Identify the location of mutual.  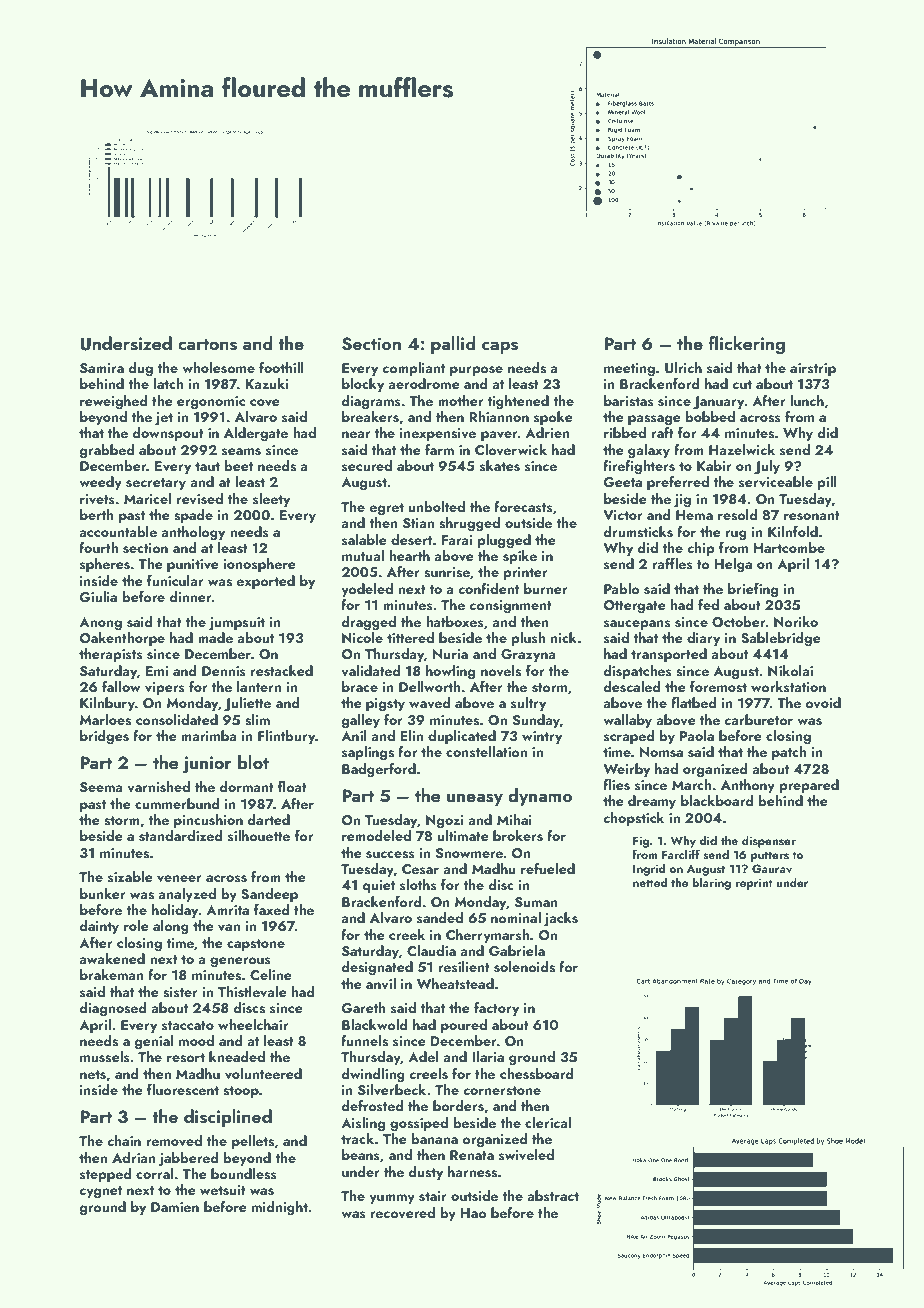
(363, 555).
